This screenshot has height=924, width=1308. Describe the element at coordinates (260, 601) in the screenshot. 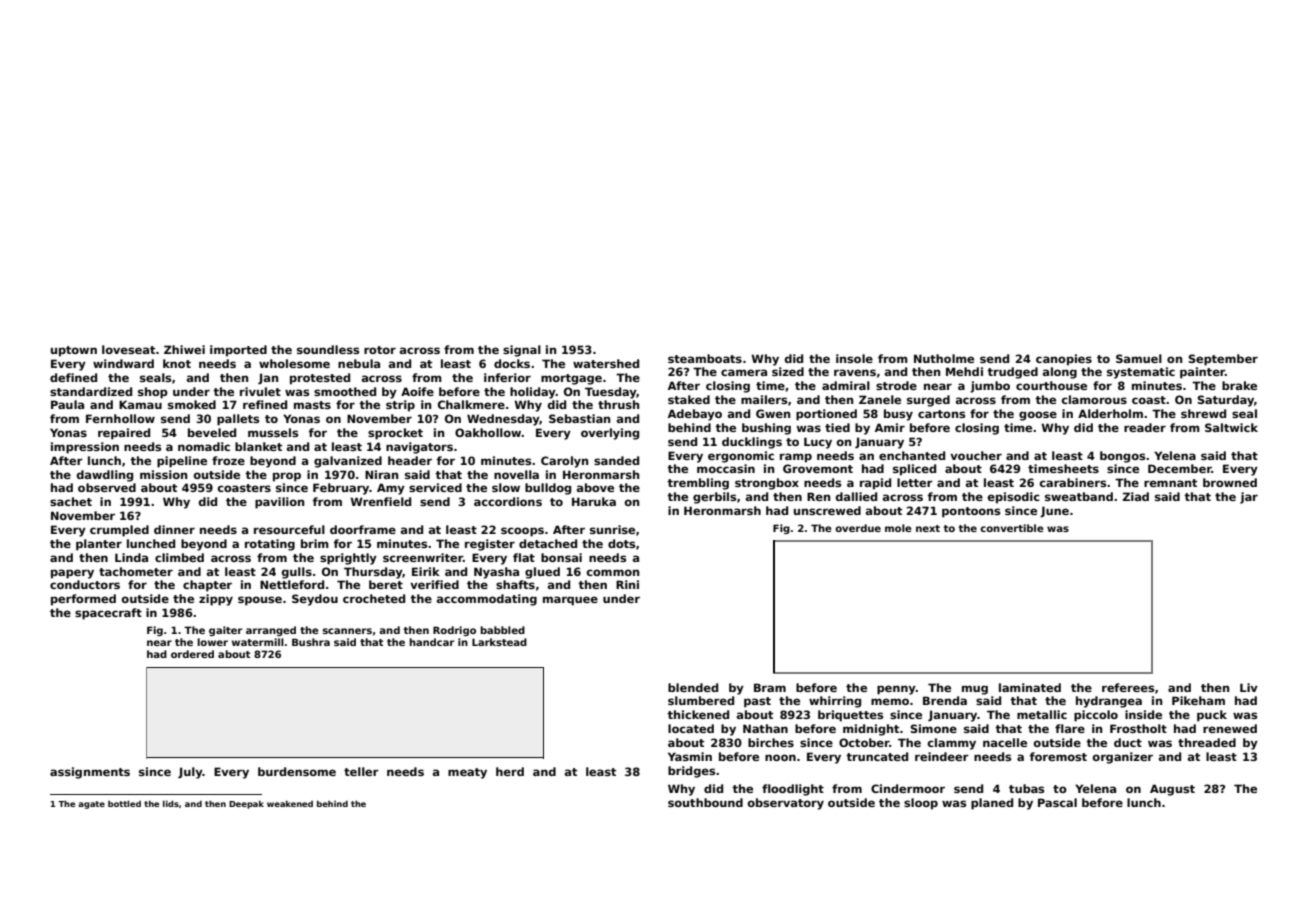

I see `spouse` at that location.
